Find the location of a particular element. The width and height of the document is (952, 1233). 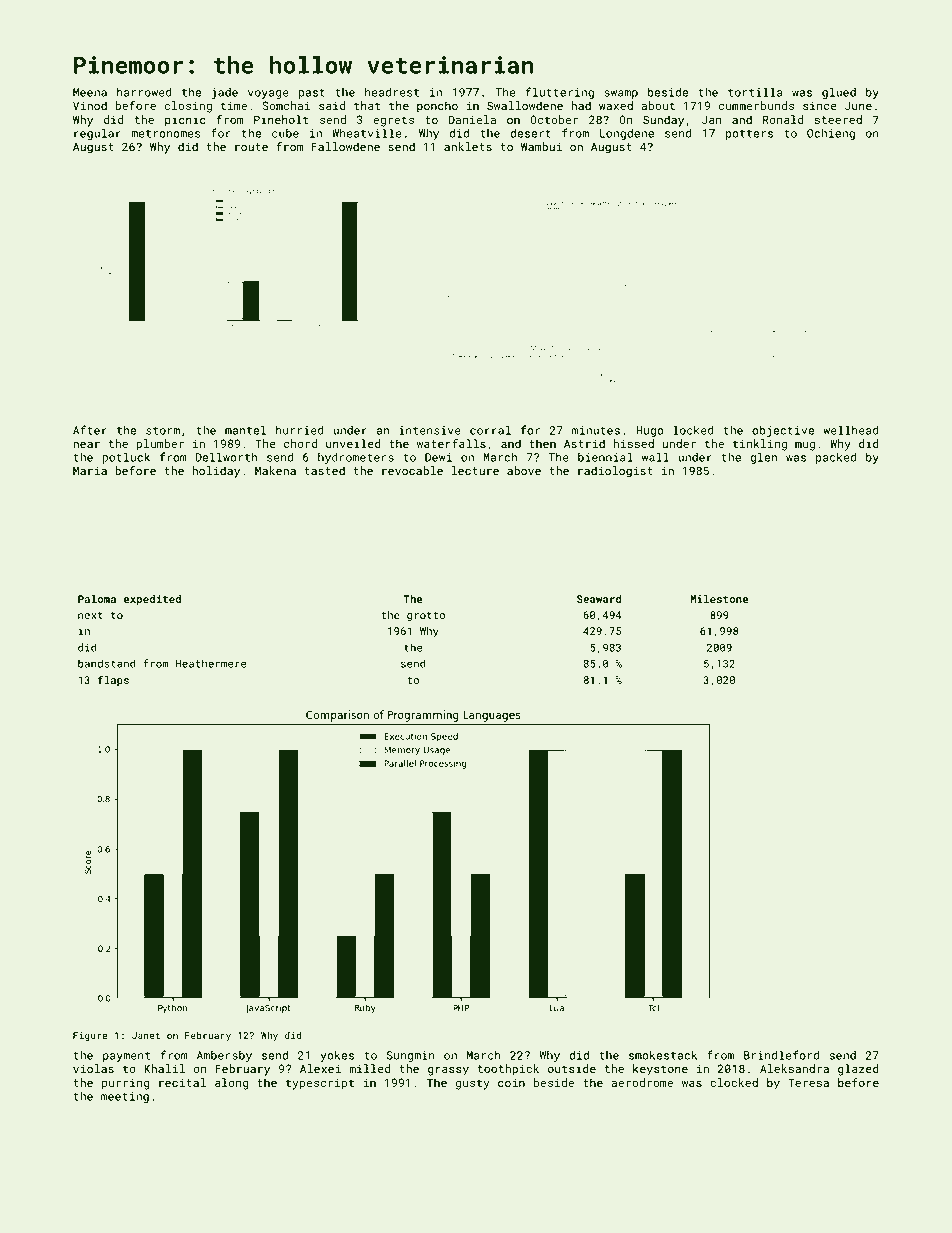

Sungmin is located at coordinates (411, 1056).
